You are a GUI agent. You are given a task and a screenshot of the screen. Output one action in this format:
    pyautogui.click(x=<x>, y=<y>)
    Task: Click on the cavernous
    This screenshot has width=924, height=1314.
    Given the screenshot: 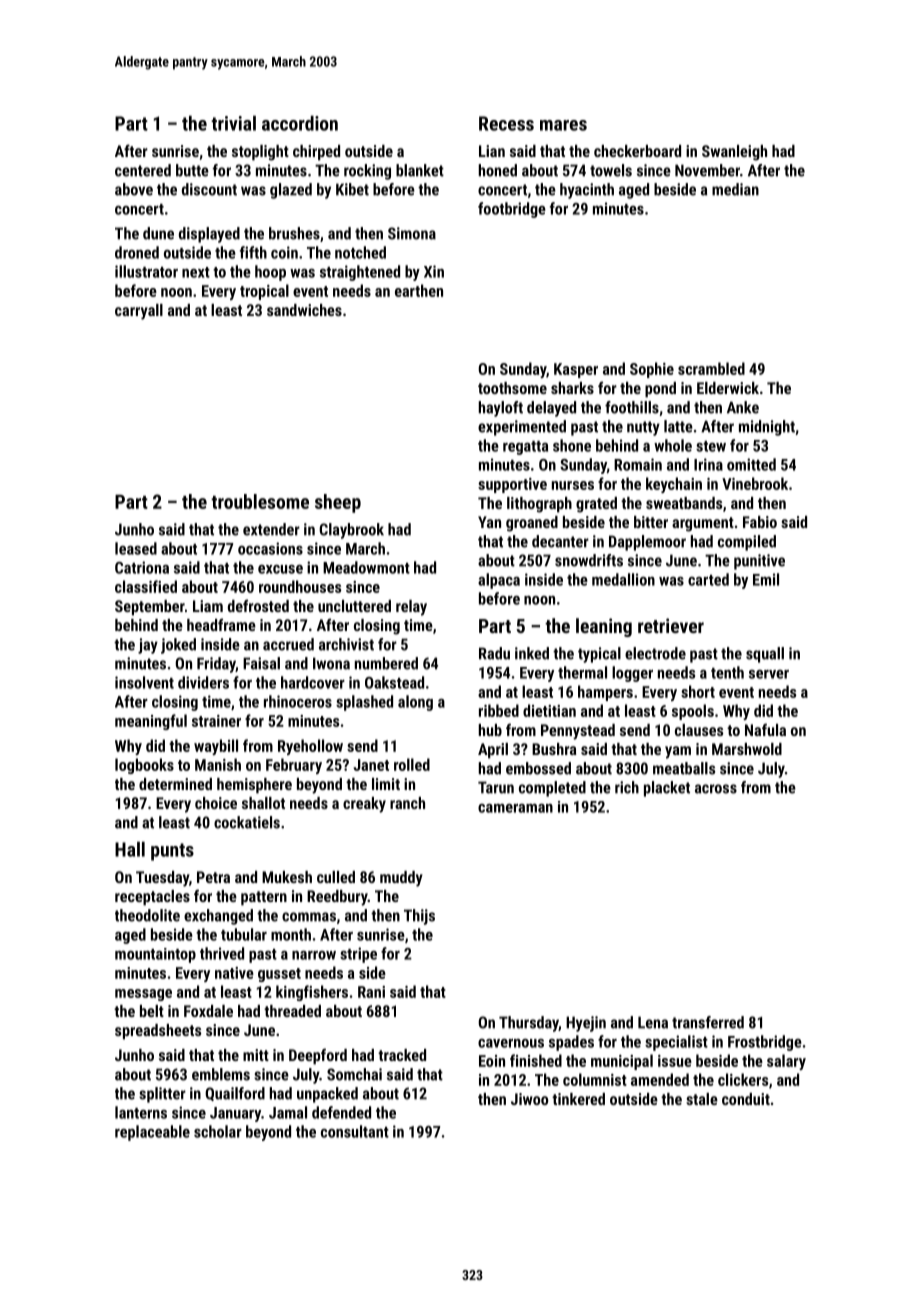 What is the action you would take?
    pyautogui.click(x=511, y=1043)
